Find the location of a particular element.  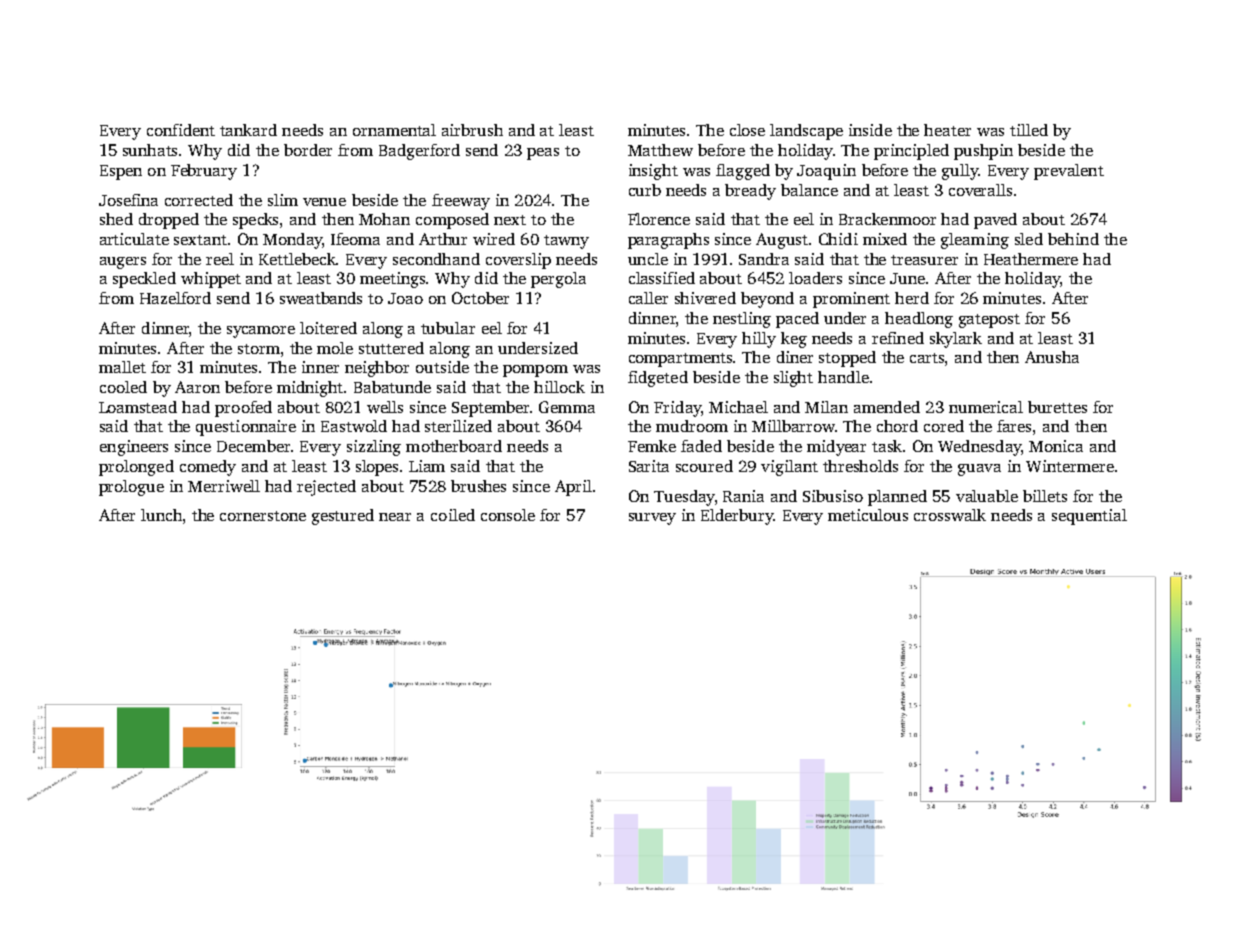

Badgerford is located at coordinates (419, 152).
